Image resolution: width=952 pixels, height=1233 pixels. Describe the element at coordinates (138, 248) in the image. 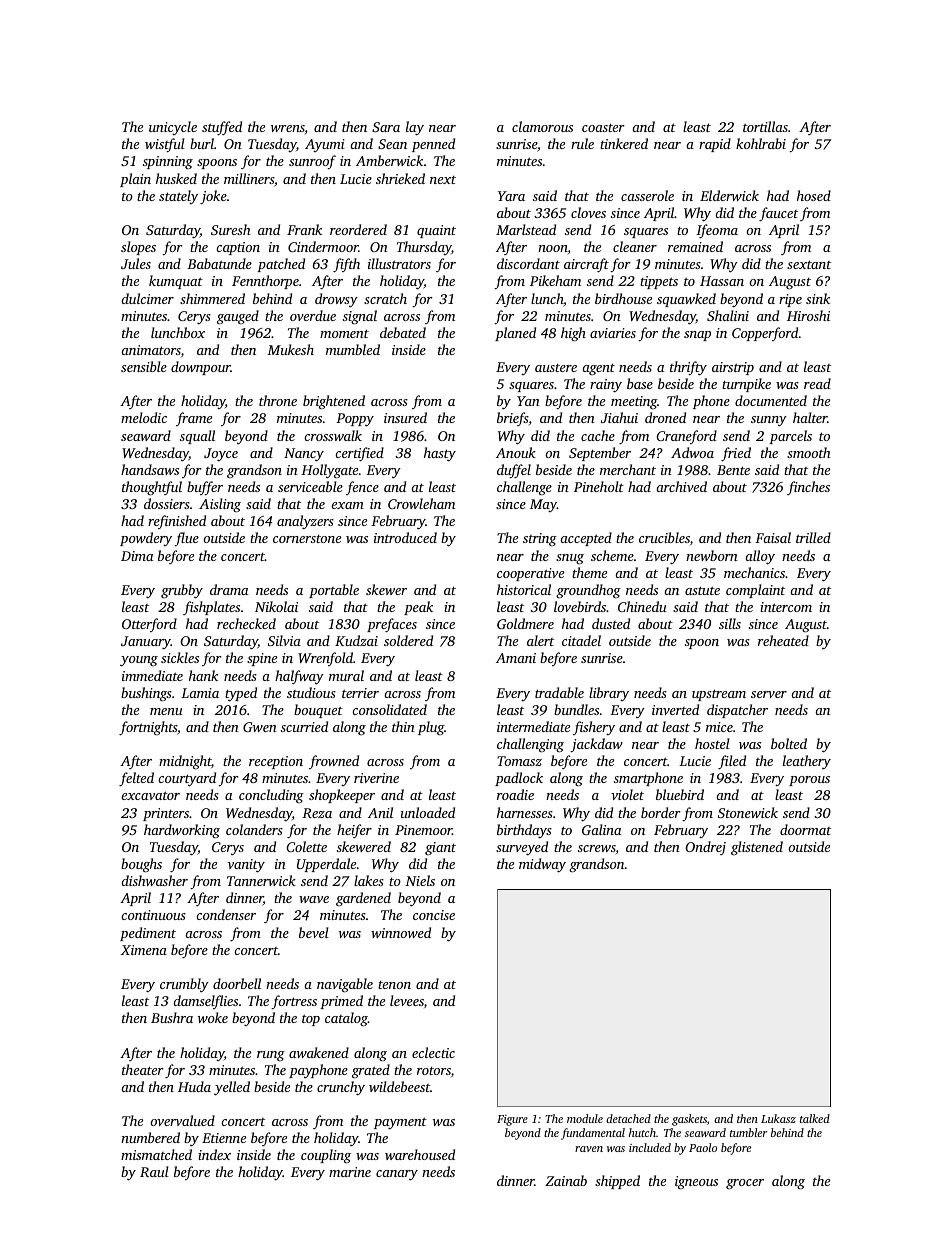

I see `slopes` at that location.
